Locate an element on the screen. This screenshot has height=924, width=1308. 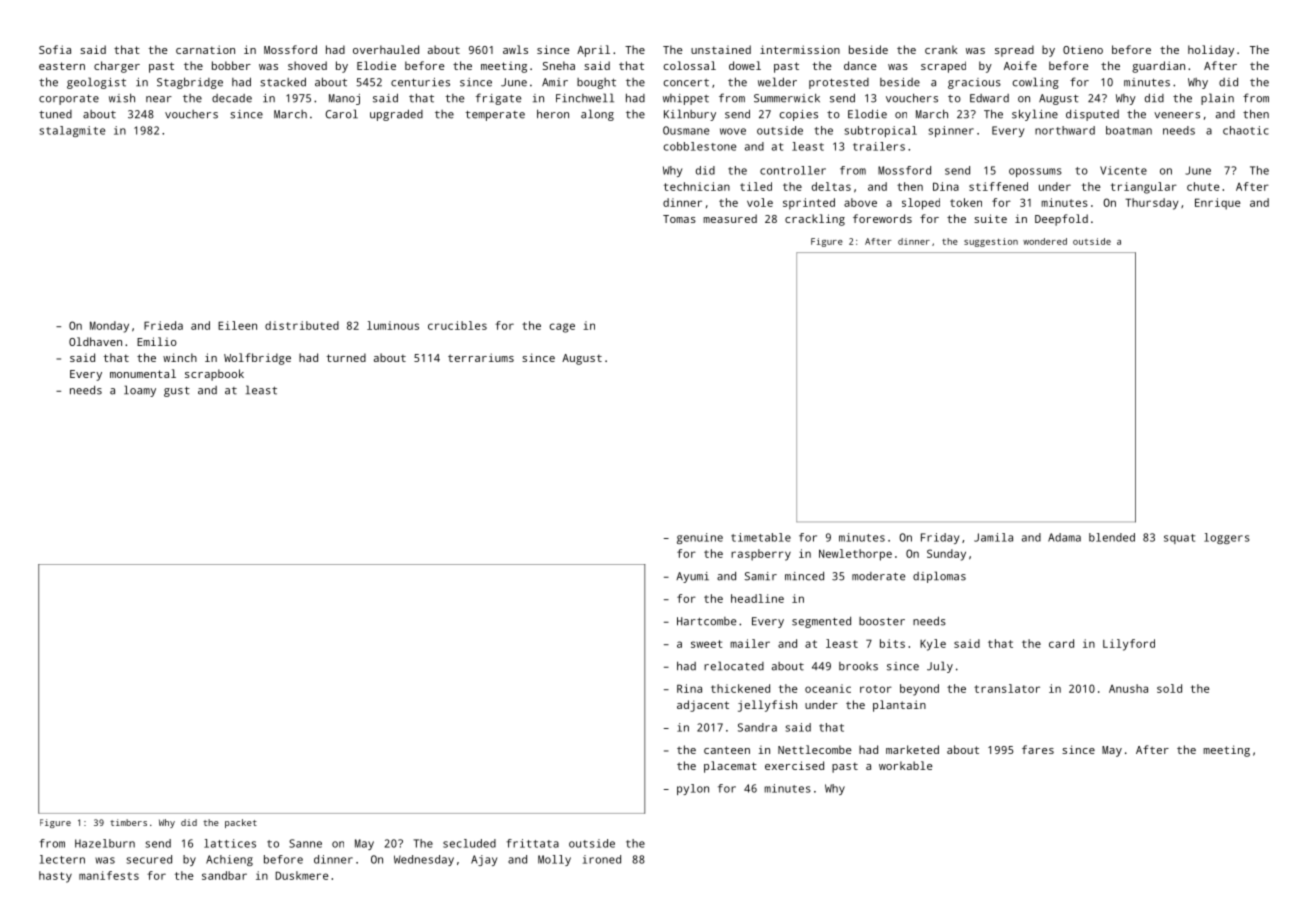
Sofia is located at coordinates (55, 49).
